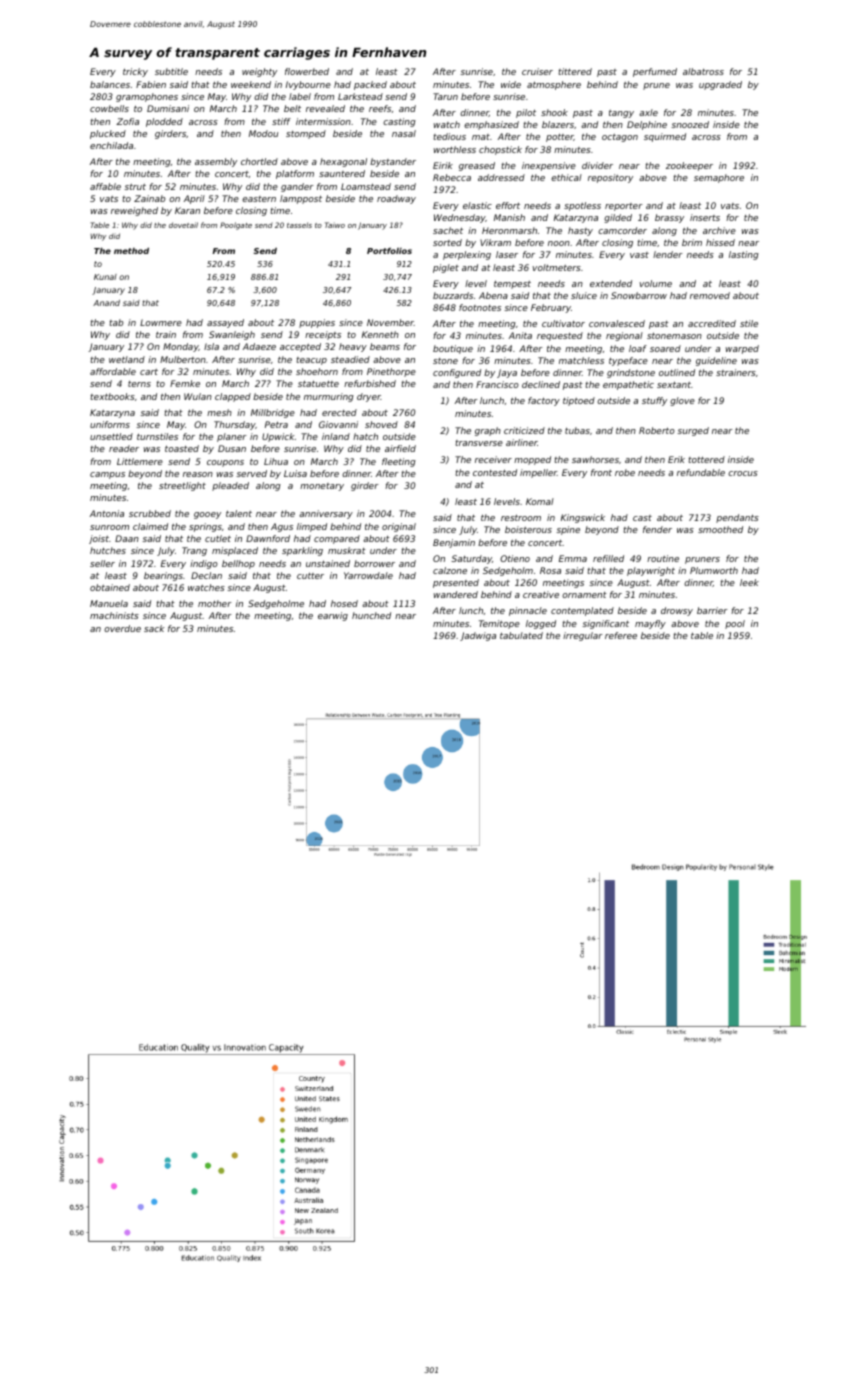 This screenshot has width=849, height=1400. What do you see at coordinates (368, 575) in the screenshot?
I see `Yarrowdale` at bounding box center [368, 575].
